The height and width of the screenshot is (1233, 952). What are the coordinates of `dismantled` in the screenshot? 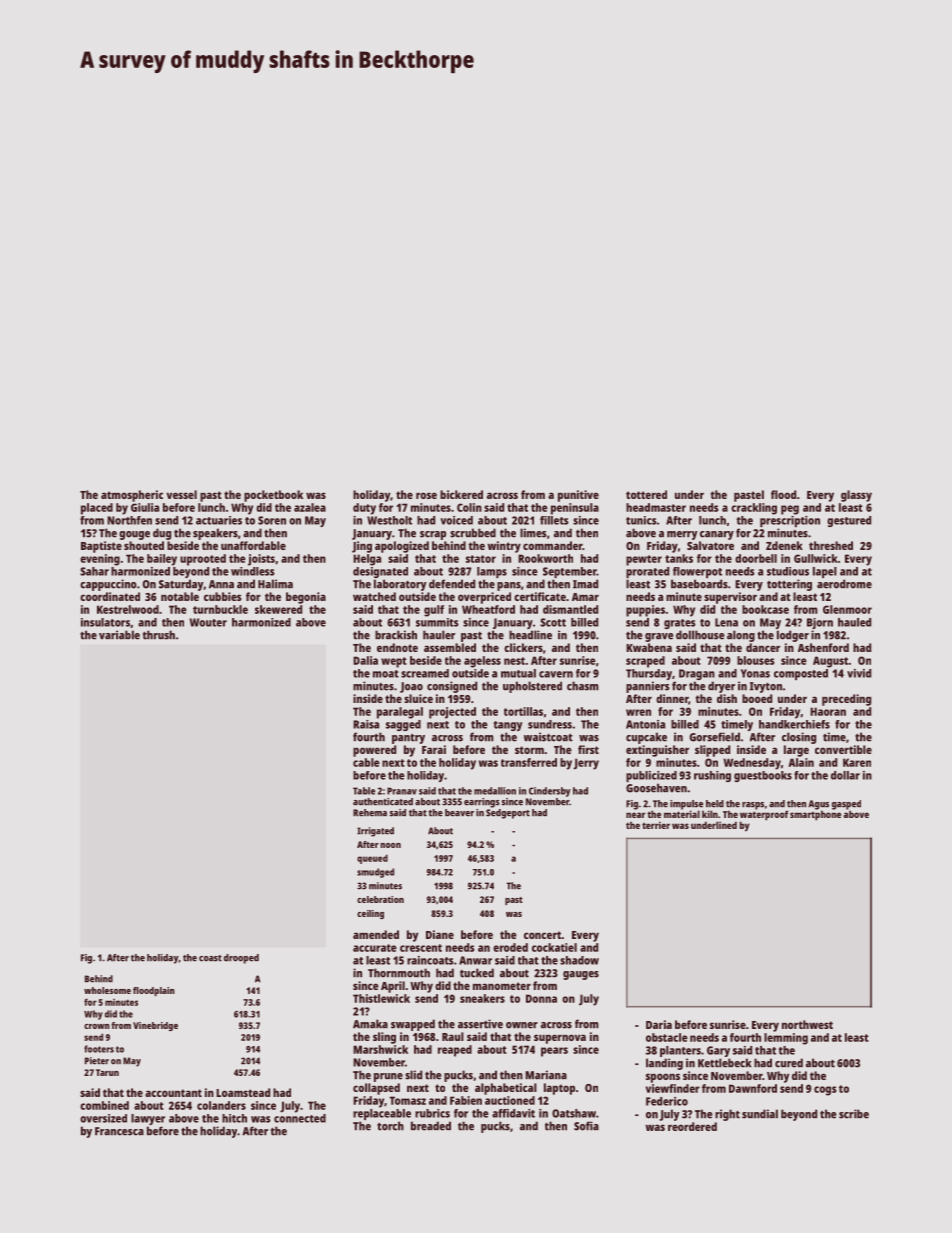 It's located at (570, 609).
